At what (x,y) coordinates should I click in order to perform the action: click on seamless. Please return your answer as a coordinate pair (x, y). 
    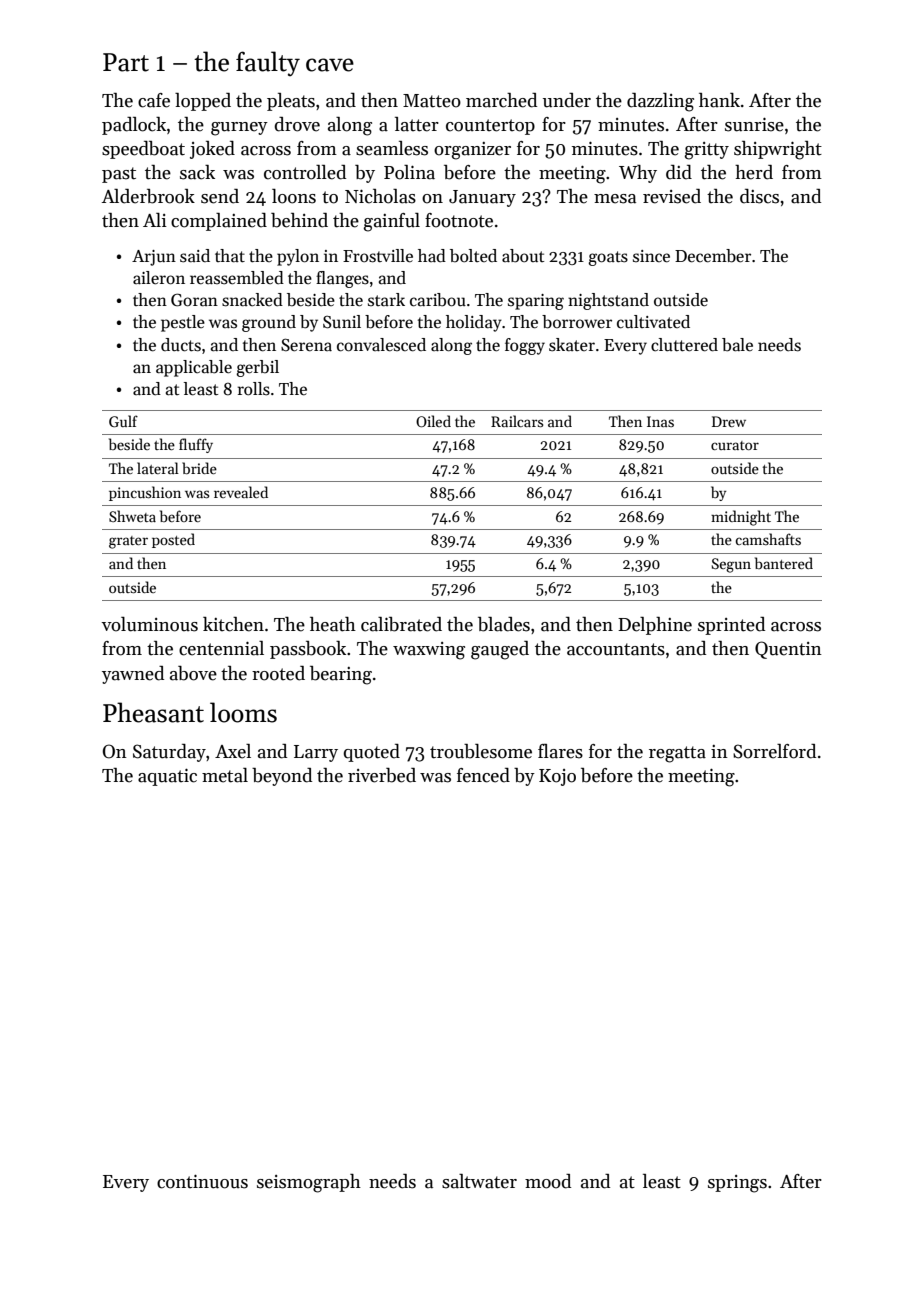
    Looking at the image, I should click on (392, 148).
